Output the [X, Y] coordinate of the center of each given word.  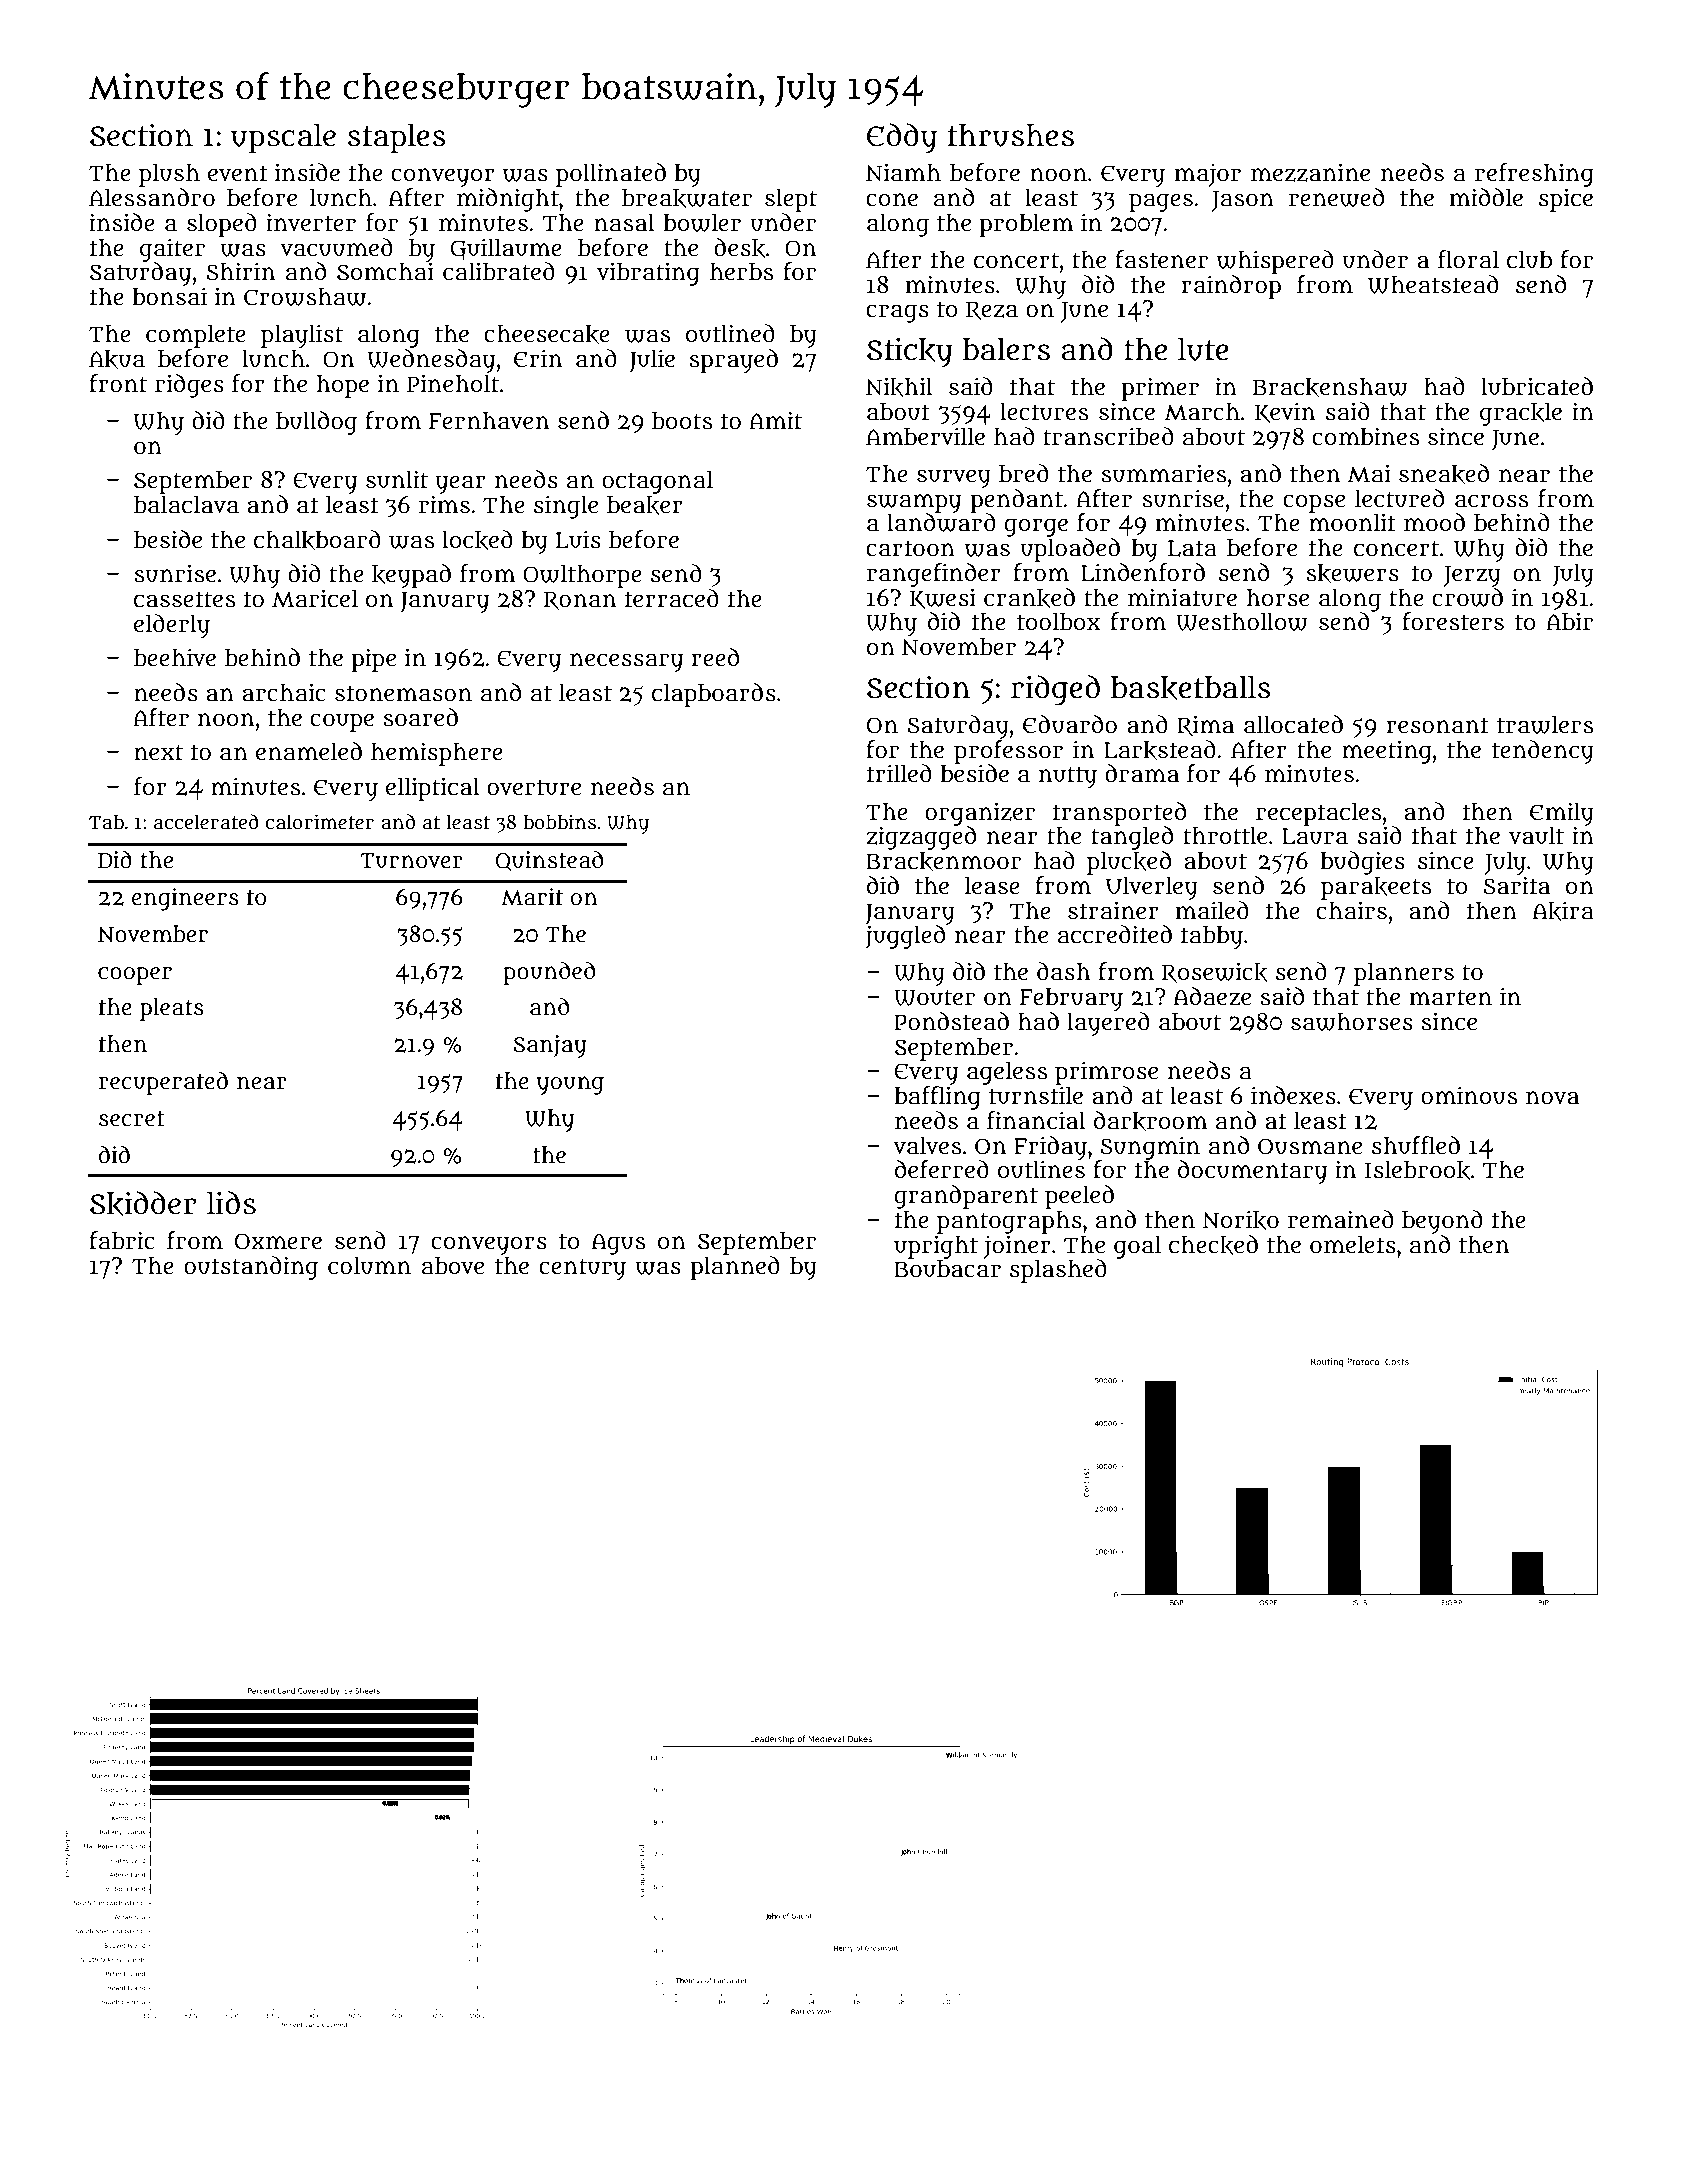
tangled [1132, 838]
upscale [283, 139]
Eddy [902, 138]
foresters [1453, 621]
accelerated [206, 822]
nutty [1068, 777]
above [453, 1266]
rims [444, 504]
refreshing [1534, 175]
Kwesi [943, 598]
